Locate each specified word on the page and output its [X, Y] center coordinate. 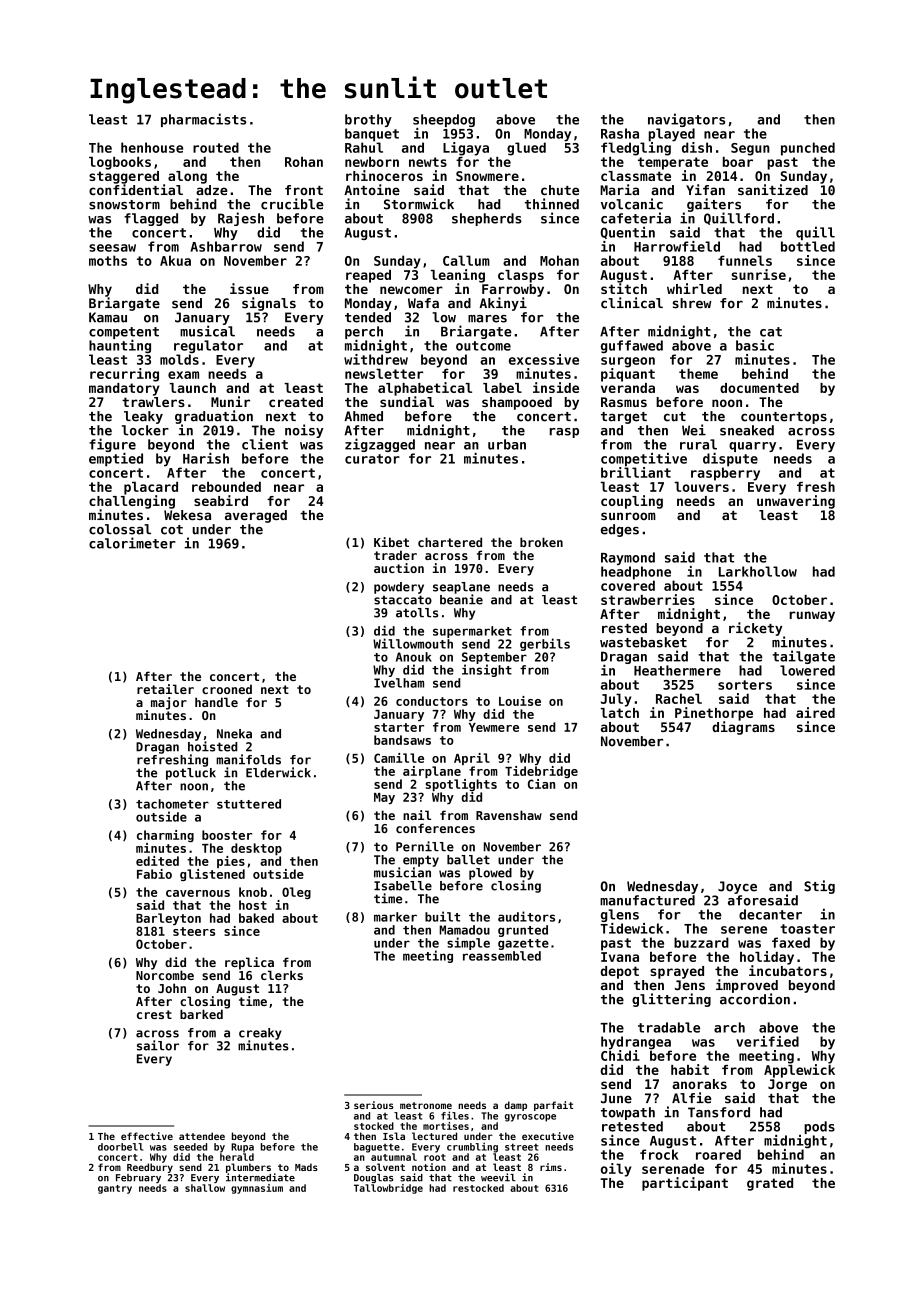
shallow [205, 1188]
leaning [458, 276]
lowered [807, 670]
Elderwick [278, 772]
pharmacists [203, 120]
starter [399, 727]
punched [808, 149]
